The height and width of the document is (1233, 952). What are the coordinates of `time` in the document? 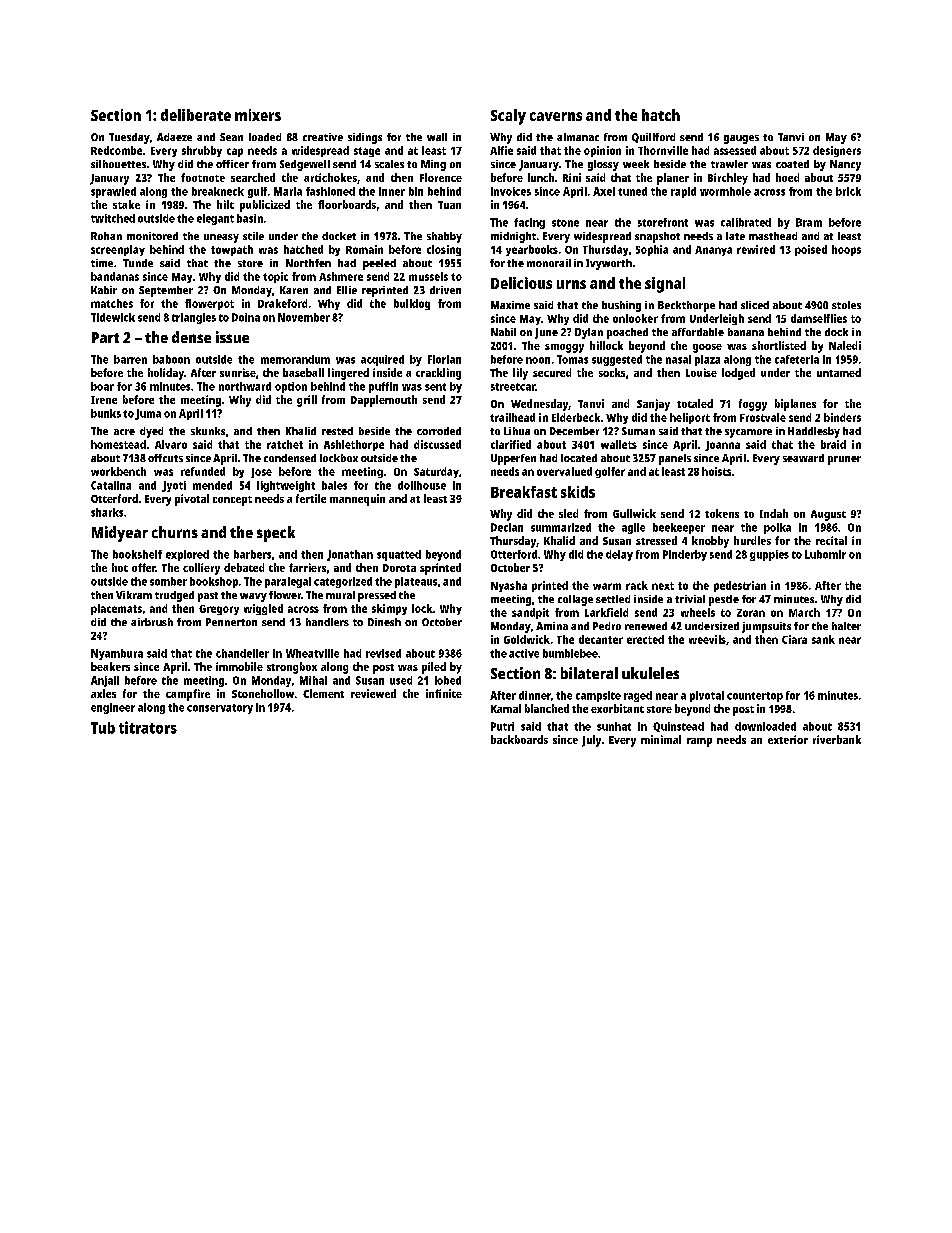 It's located at (102, 263).
